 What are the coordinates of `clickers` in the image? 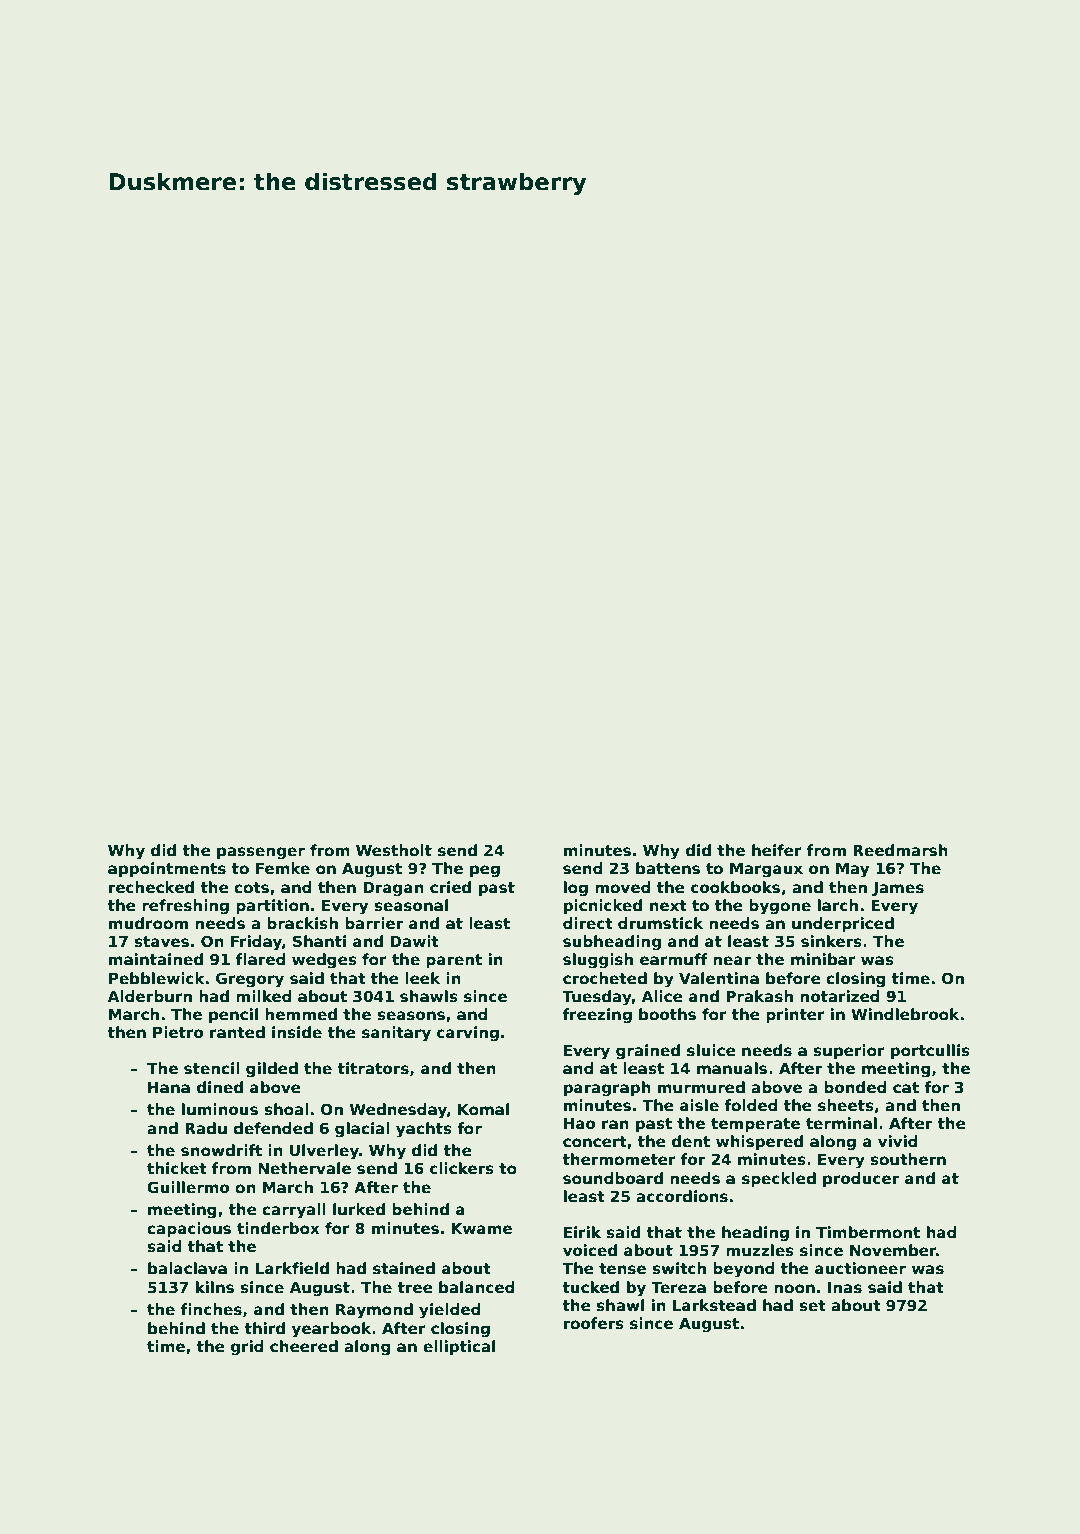 It's located at (462, 1168).
